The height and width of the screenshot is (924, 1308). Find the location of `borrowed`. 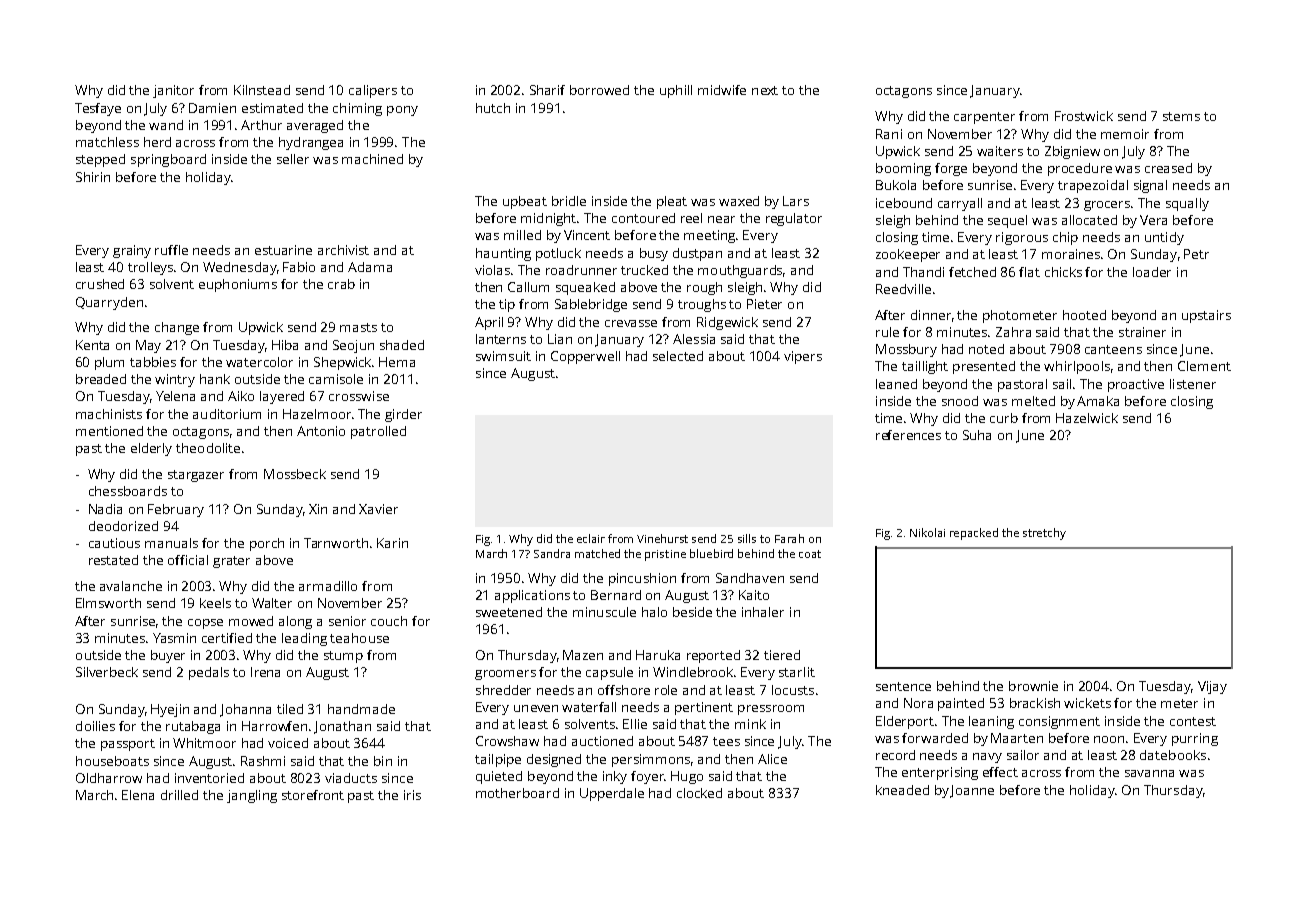

borrowed is located at coordinates (599, 90).
